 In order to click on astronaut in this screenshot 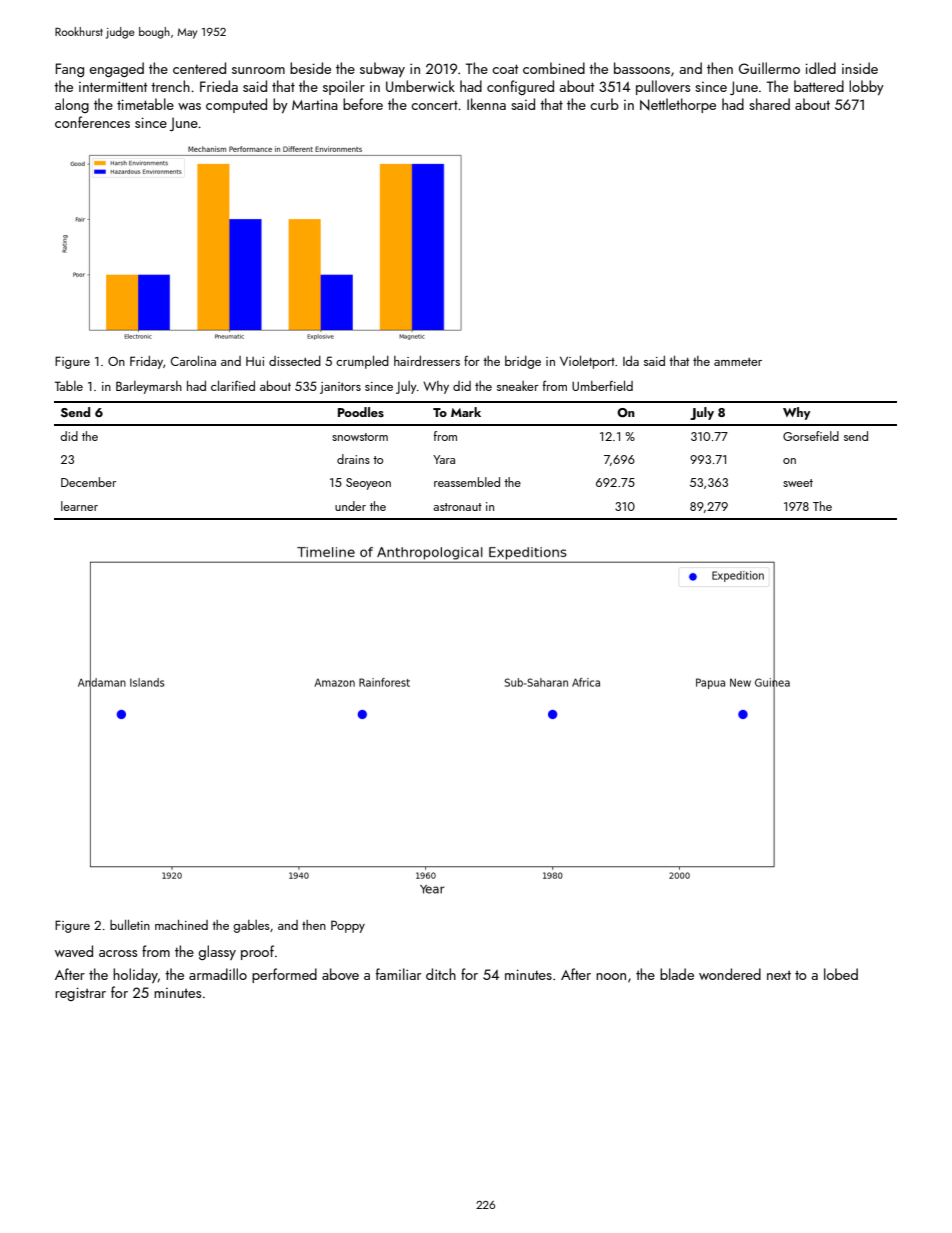, I will do `click(457, 507)`.
